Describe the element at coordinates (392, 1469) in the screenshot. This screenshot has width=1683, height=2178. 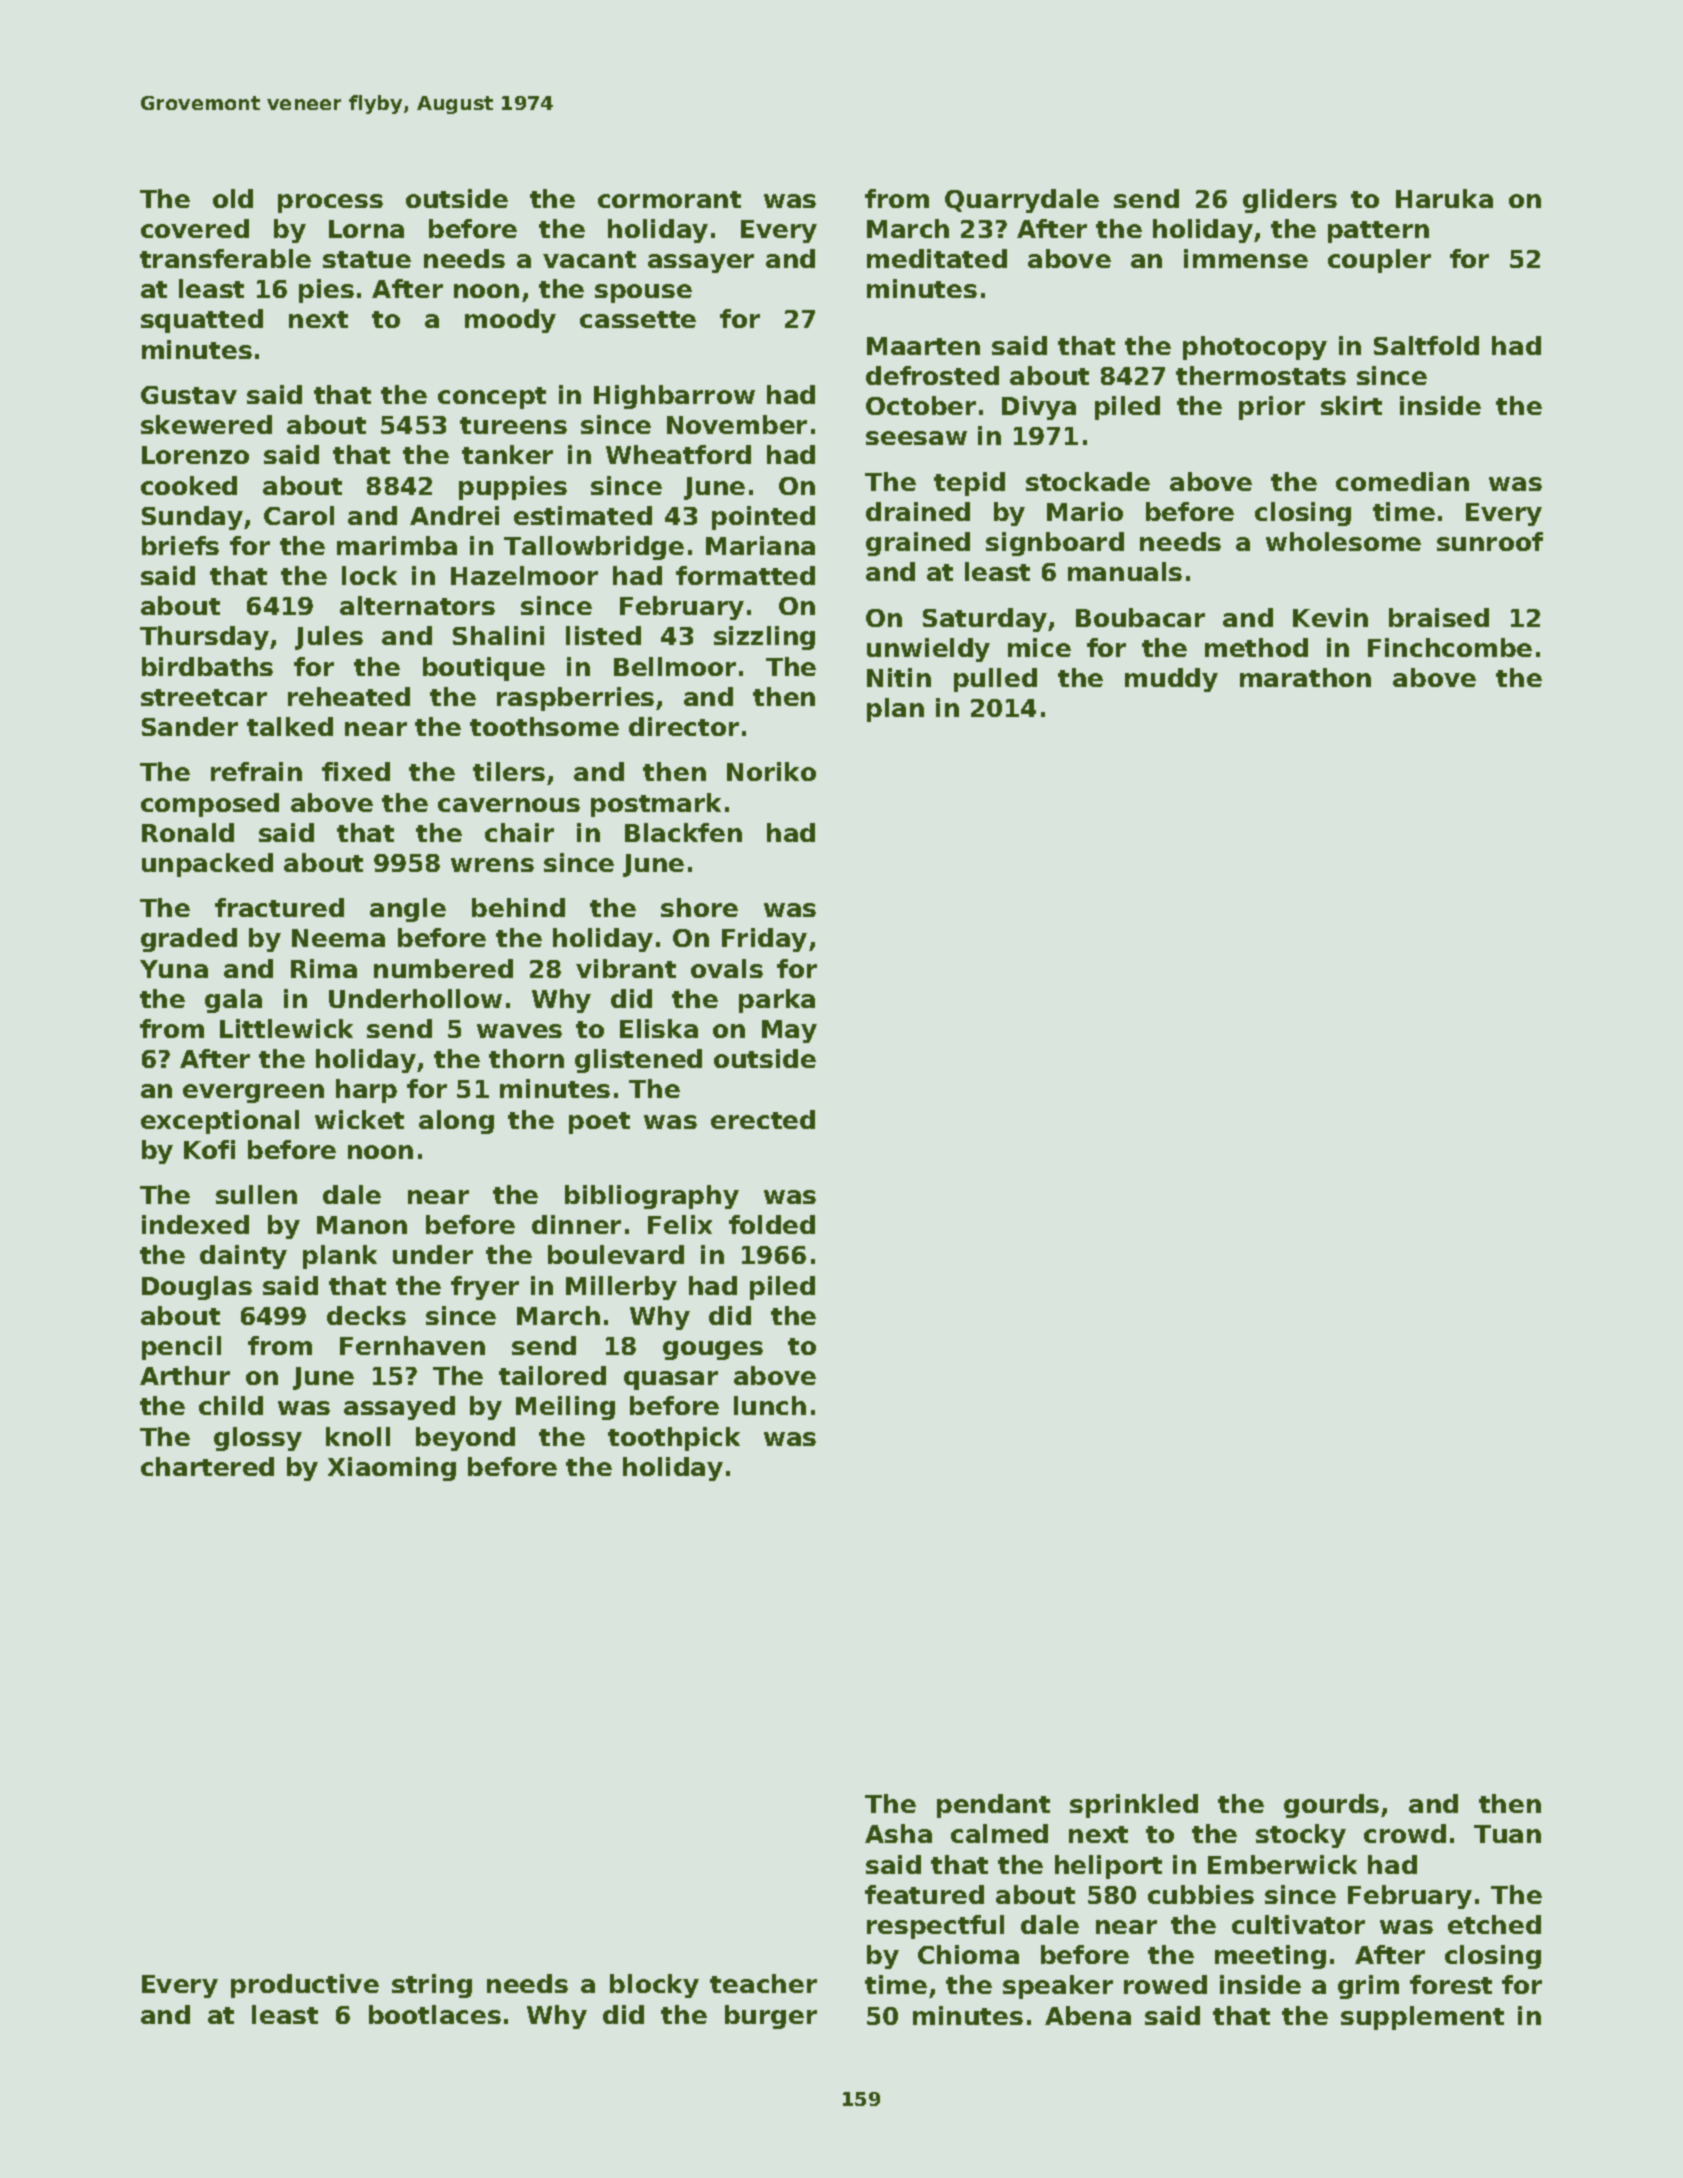
I see `Xiaoming` at that location.
